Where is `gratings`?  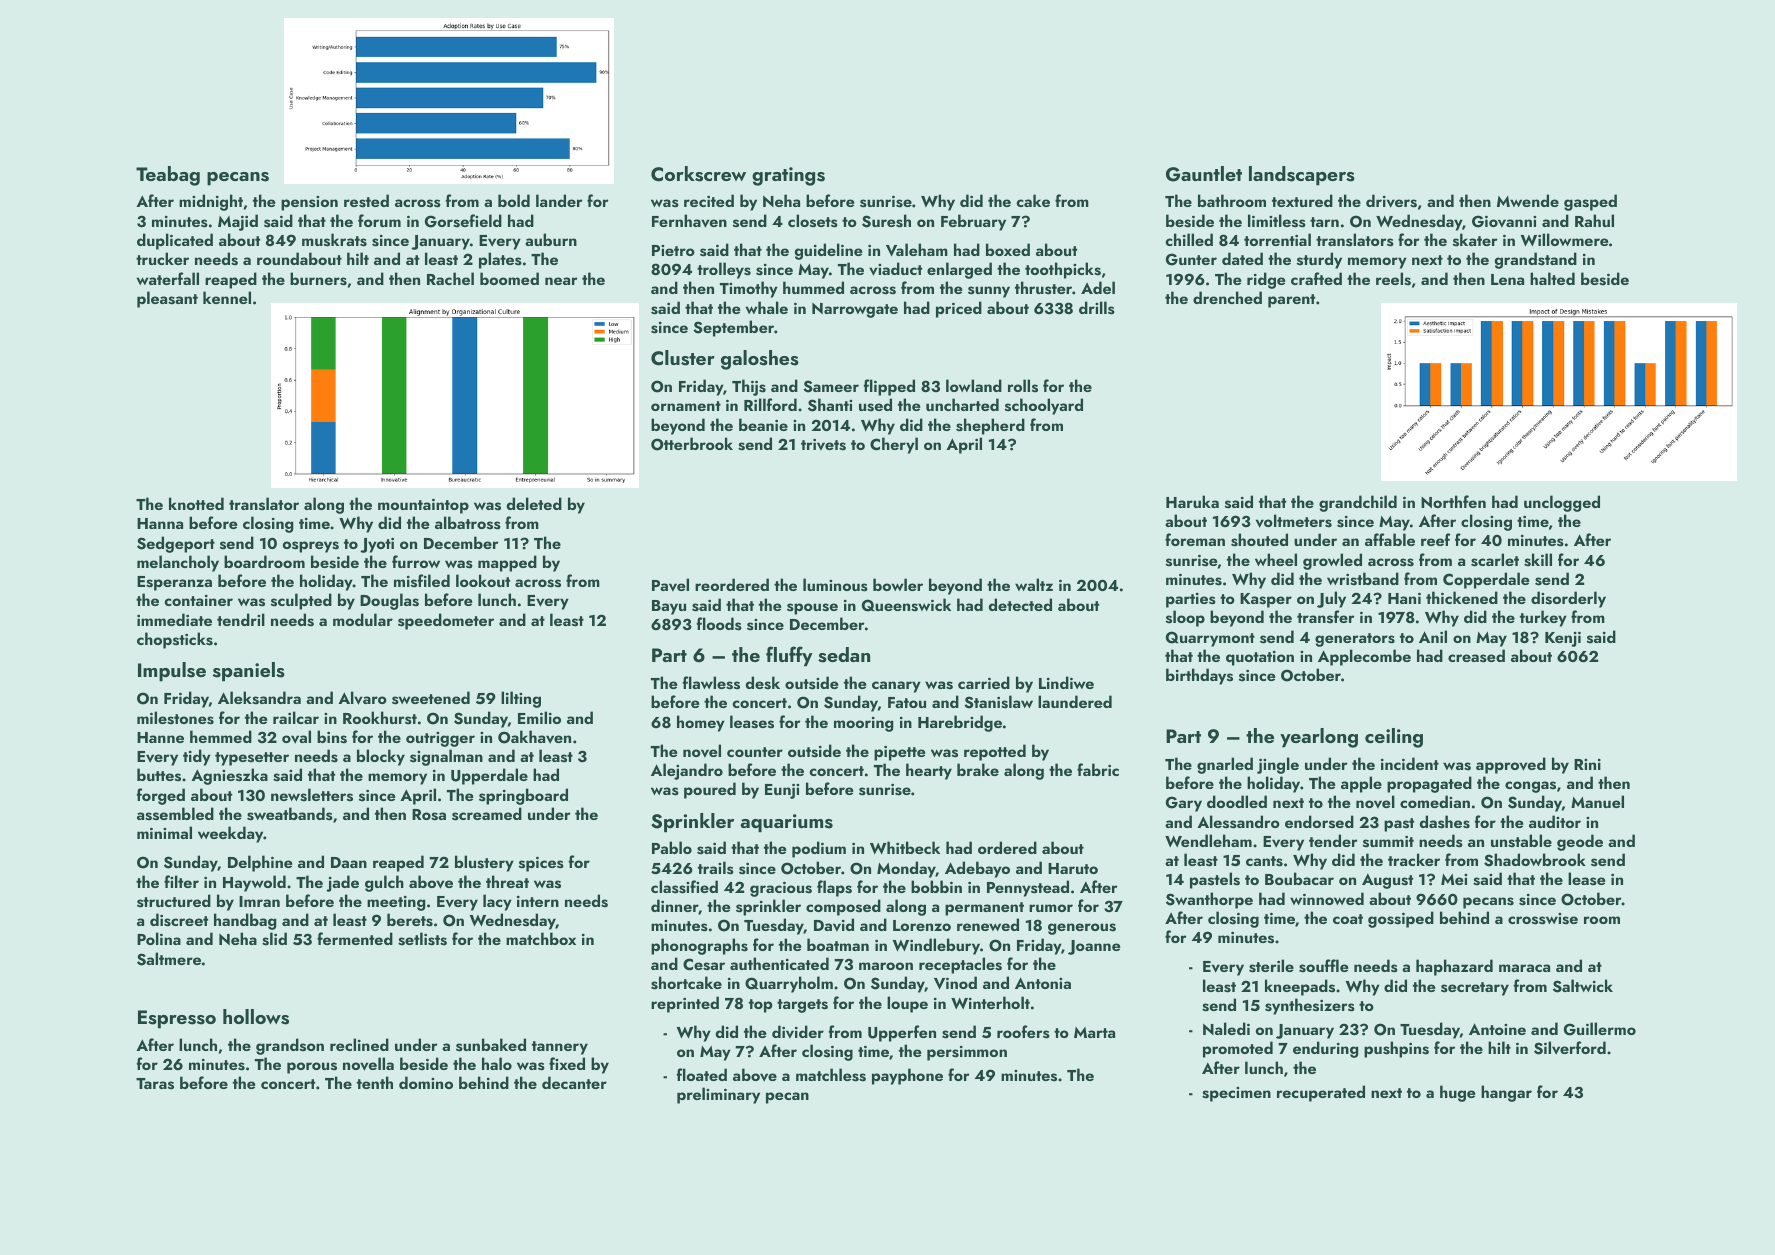
gratings is located at coordinates (788, 176).
